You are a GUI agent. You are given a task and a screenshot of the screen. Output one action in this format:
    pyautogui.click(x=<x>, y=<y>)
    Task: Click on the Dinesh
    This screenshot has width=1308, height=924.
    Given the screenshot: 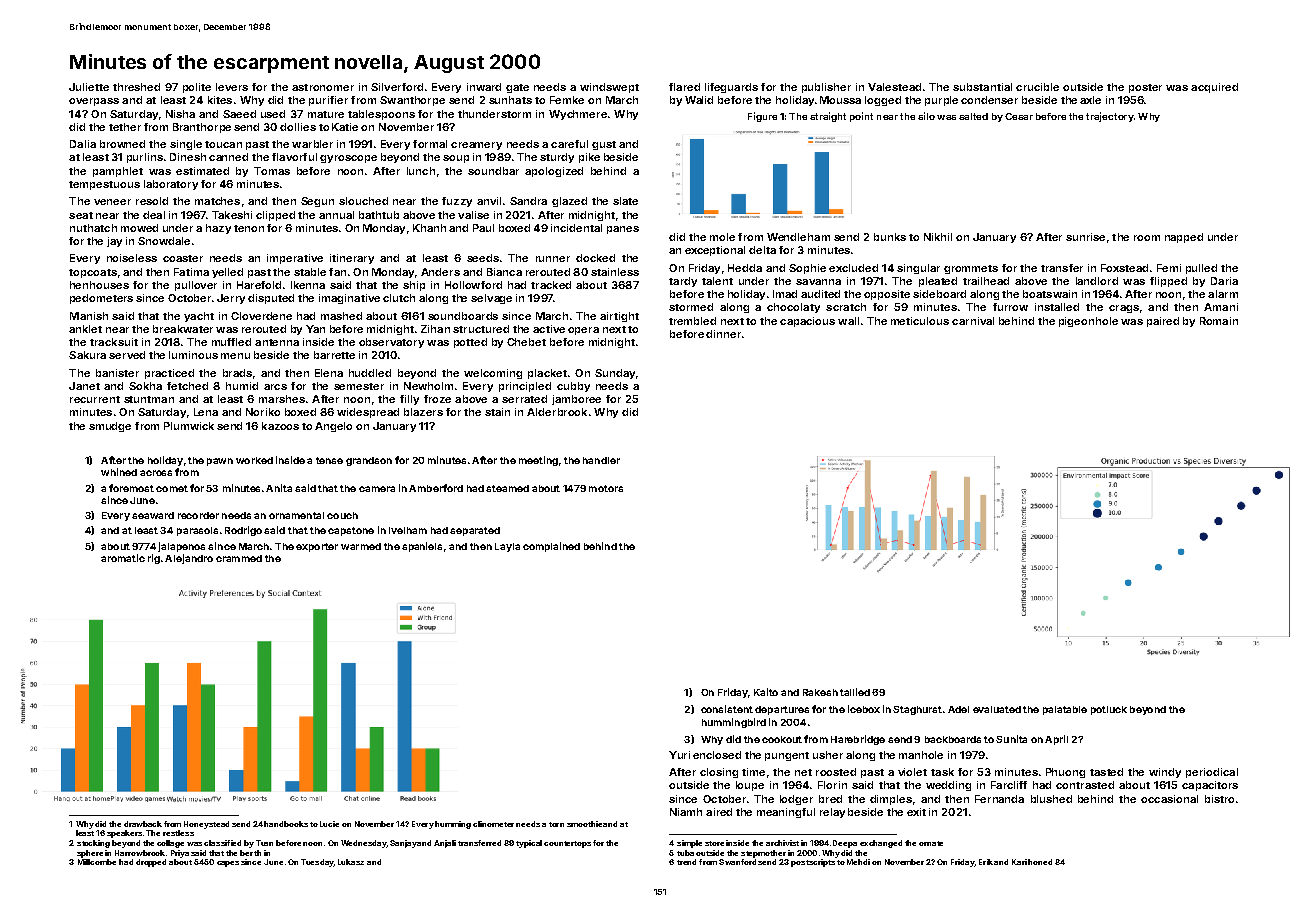 What is the action you would take?
    pyautogui.click(x=188, y=157)
